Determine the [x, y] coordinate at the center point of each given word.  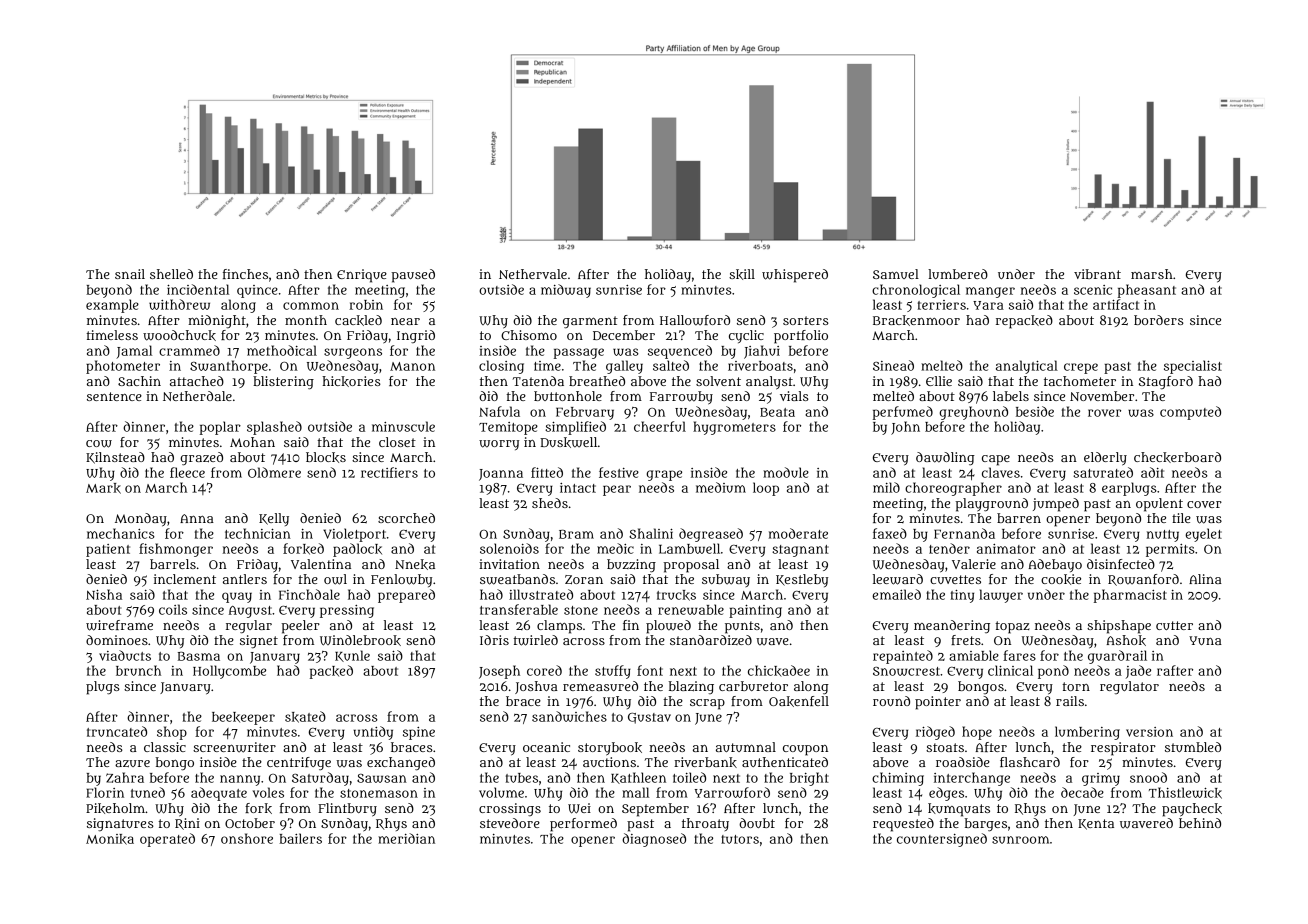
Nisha [104, 594]
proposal [691, 566]
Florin [105, 792]
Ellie [939, 381]
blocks [326, 457]
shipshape [1119, 627]
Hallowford [695, 320]
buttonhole [568, 396]
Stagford [1166, 383]
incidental [198, 289]
